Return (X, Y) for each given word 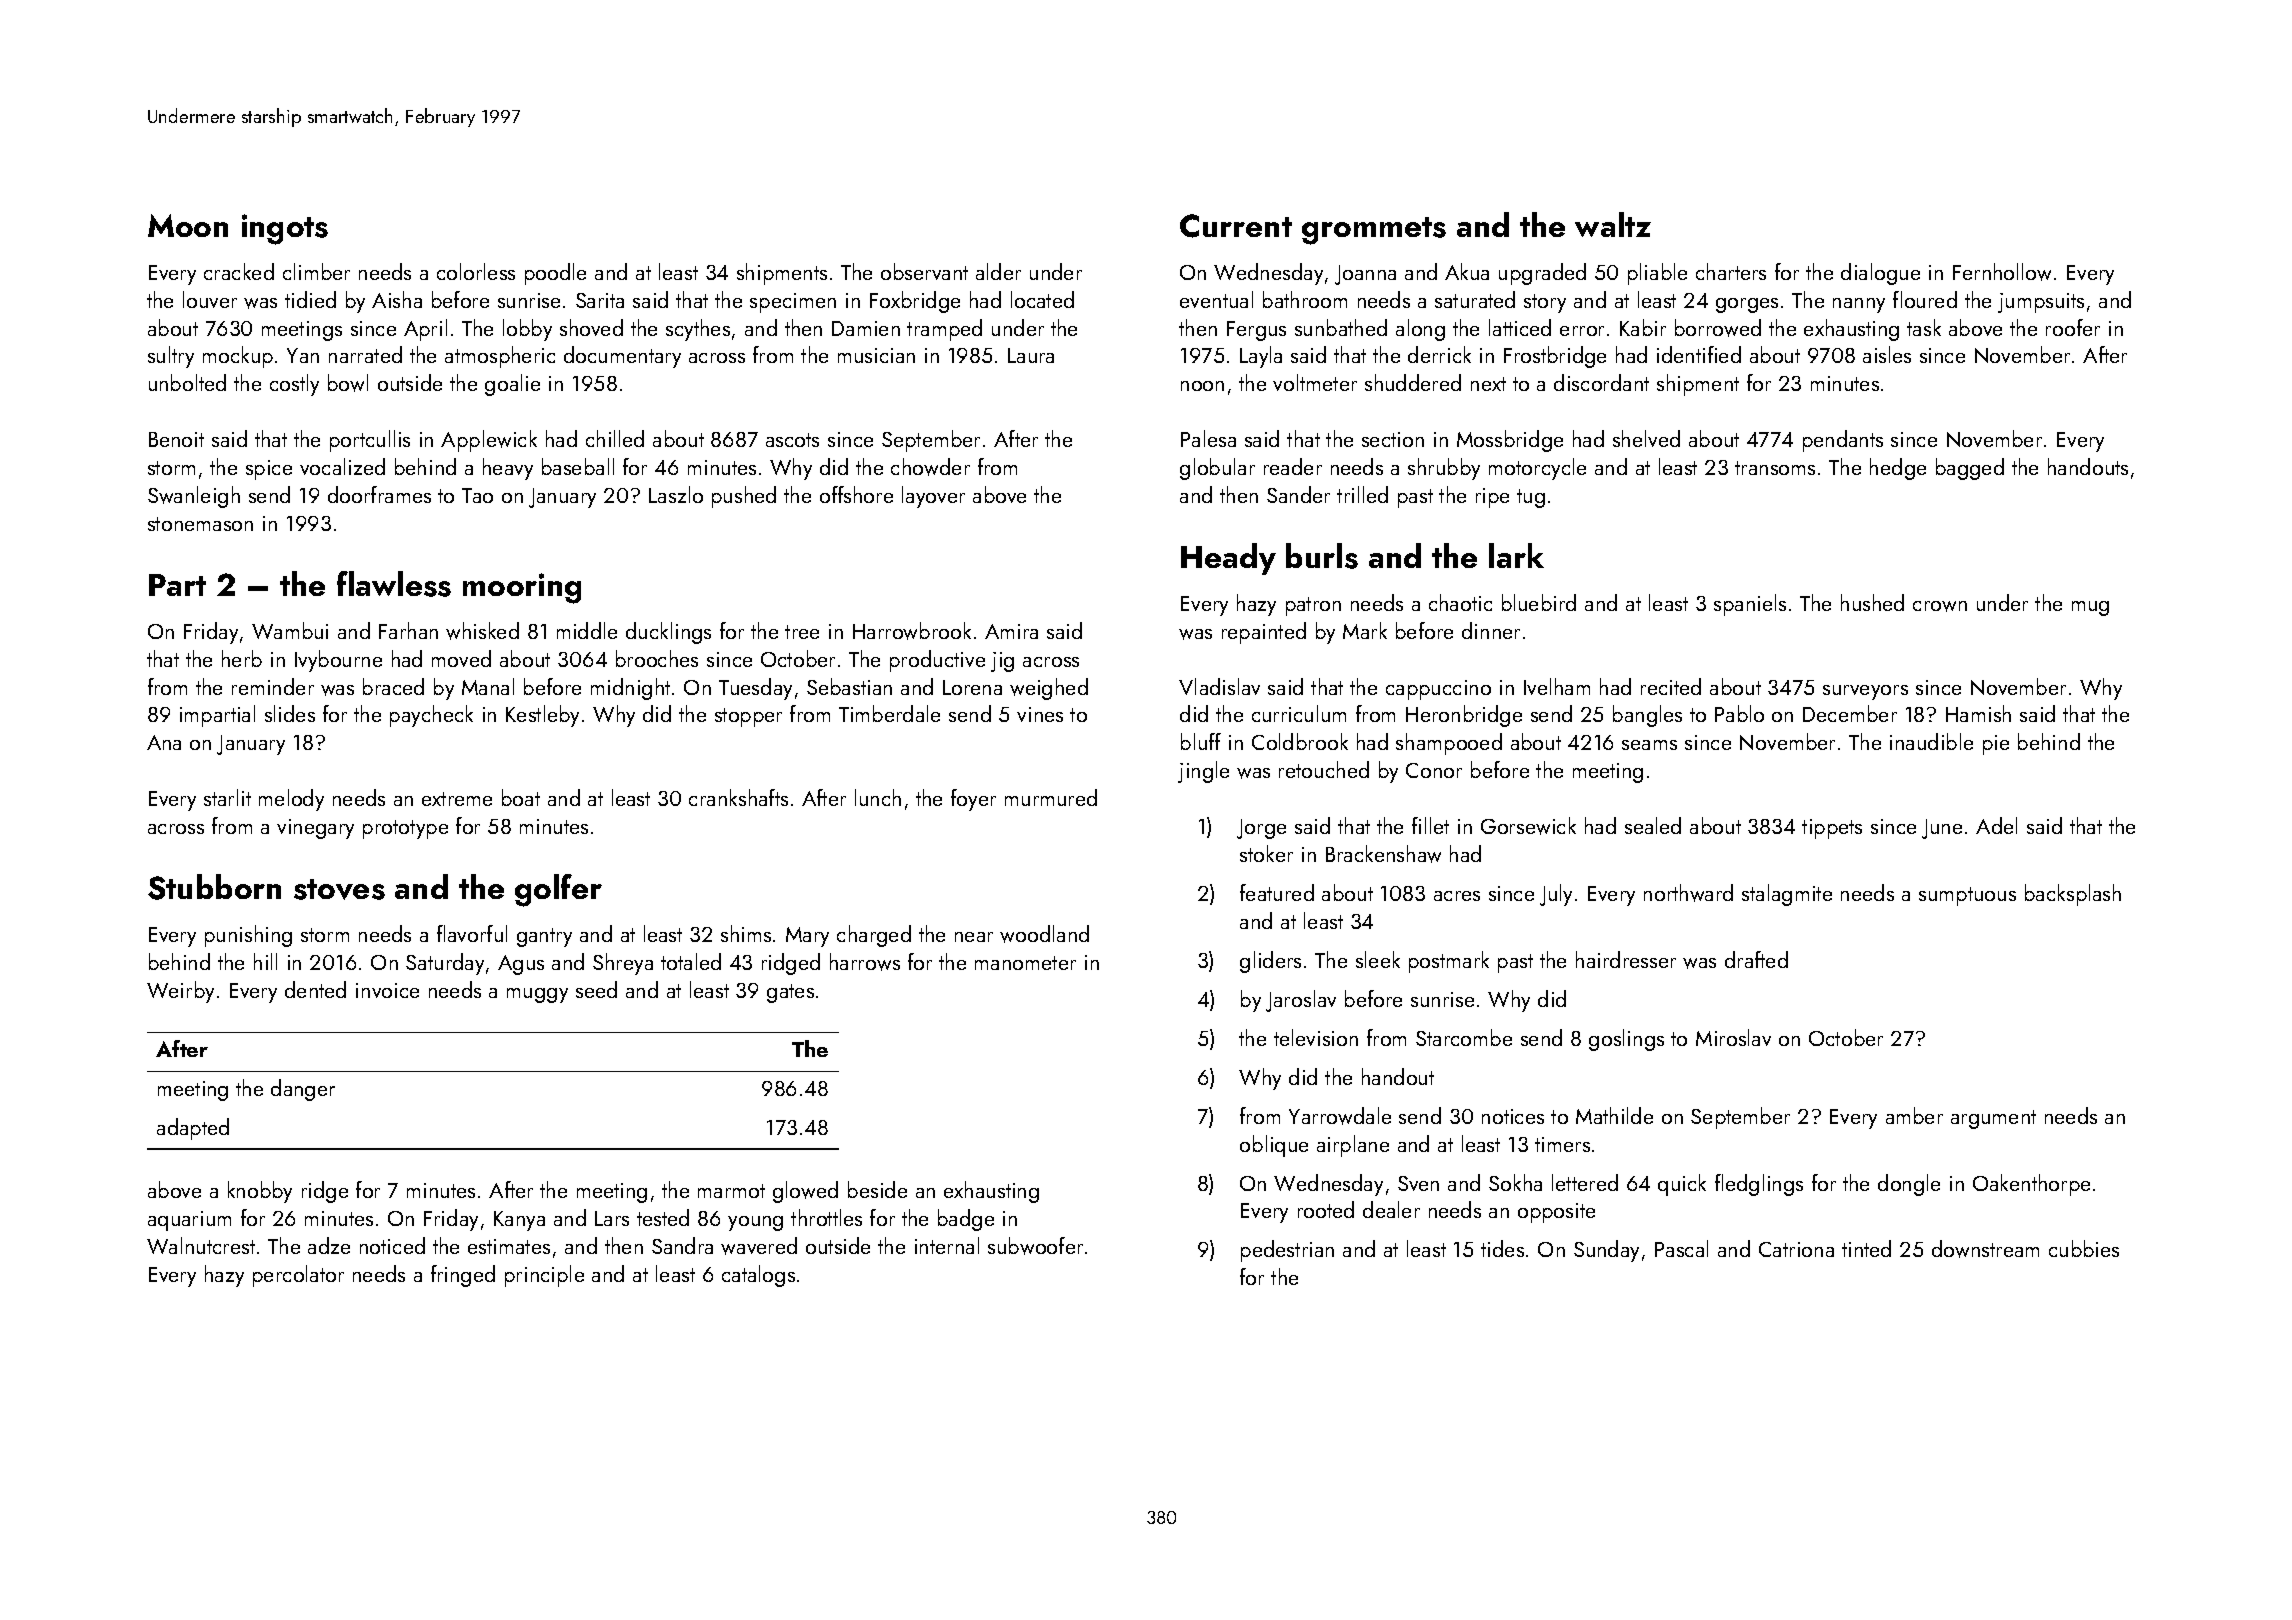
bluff (1201, 741)
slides (290, 713)
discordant (1601, 382)
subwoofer (1035, 1246)
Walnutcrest (201, 1245)
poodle (555, 274)
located (1042, 299)
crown (1940, 606)
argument (1993, 1119)
